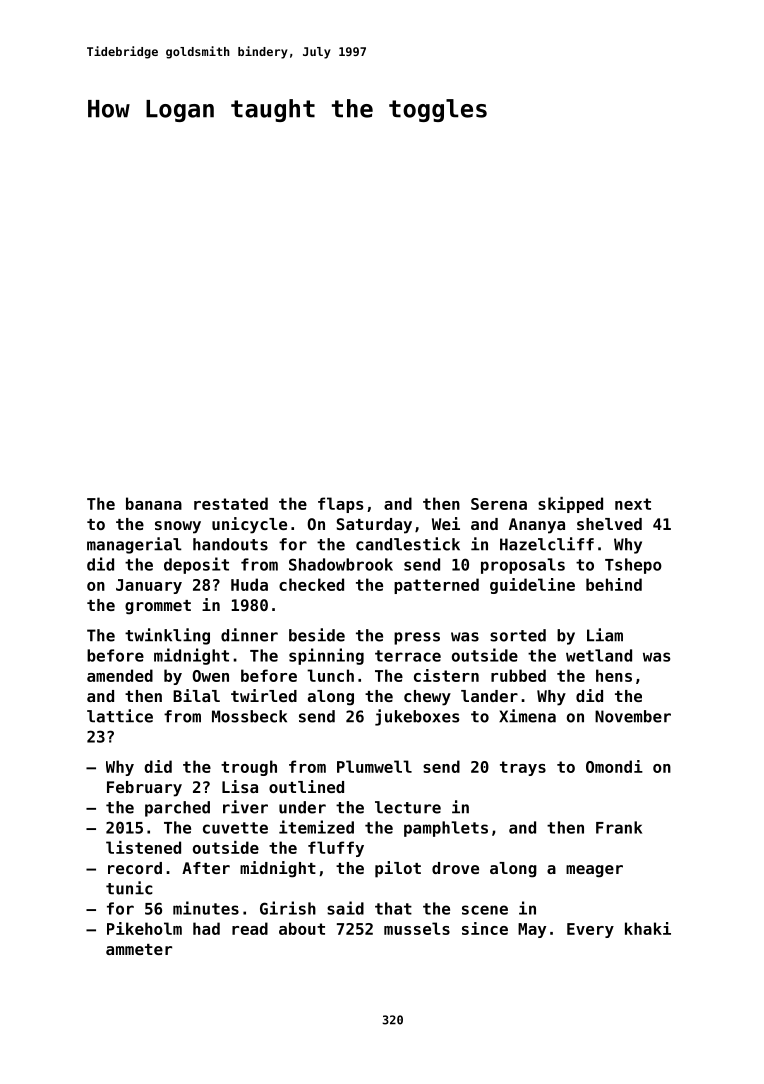  Describe the element at coordinates (446, 523) in the document. I see `Wei` at that location.
